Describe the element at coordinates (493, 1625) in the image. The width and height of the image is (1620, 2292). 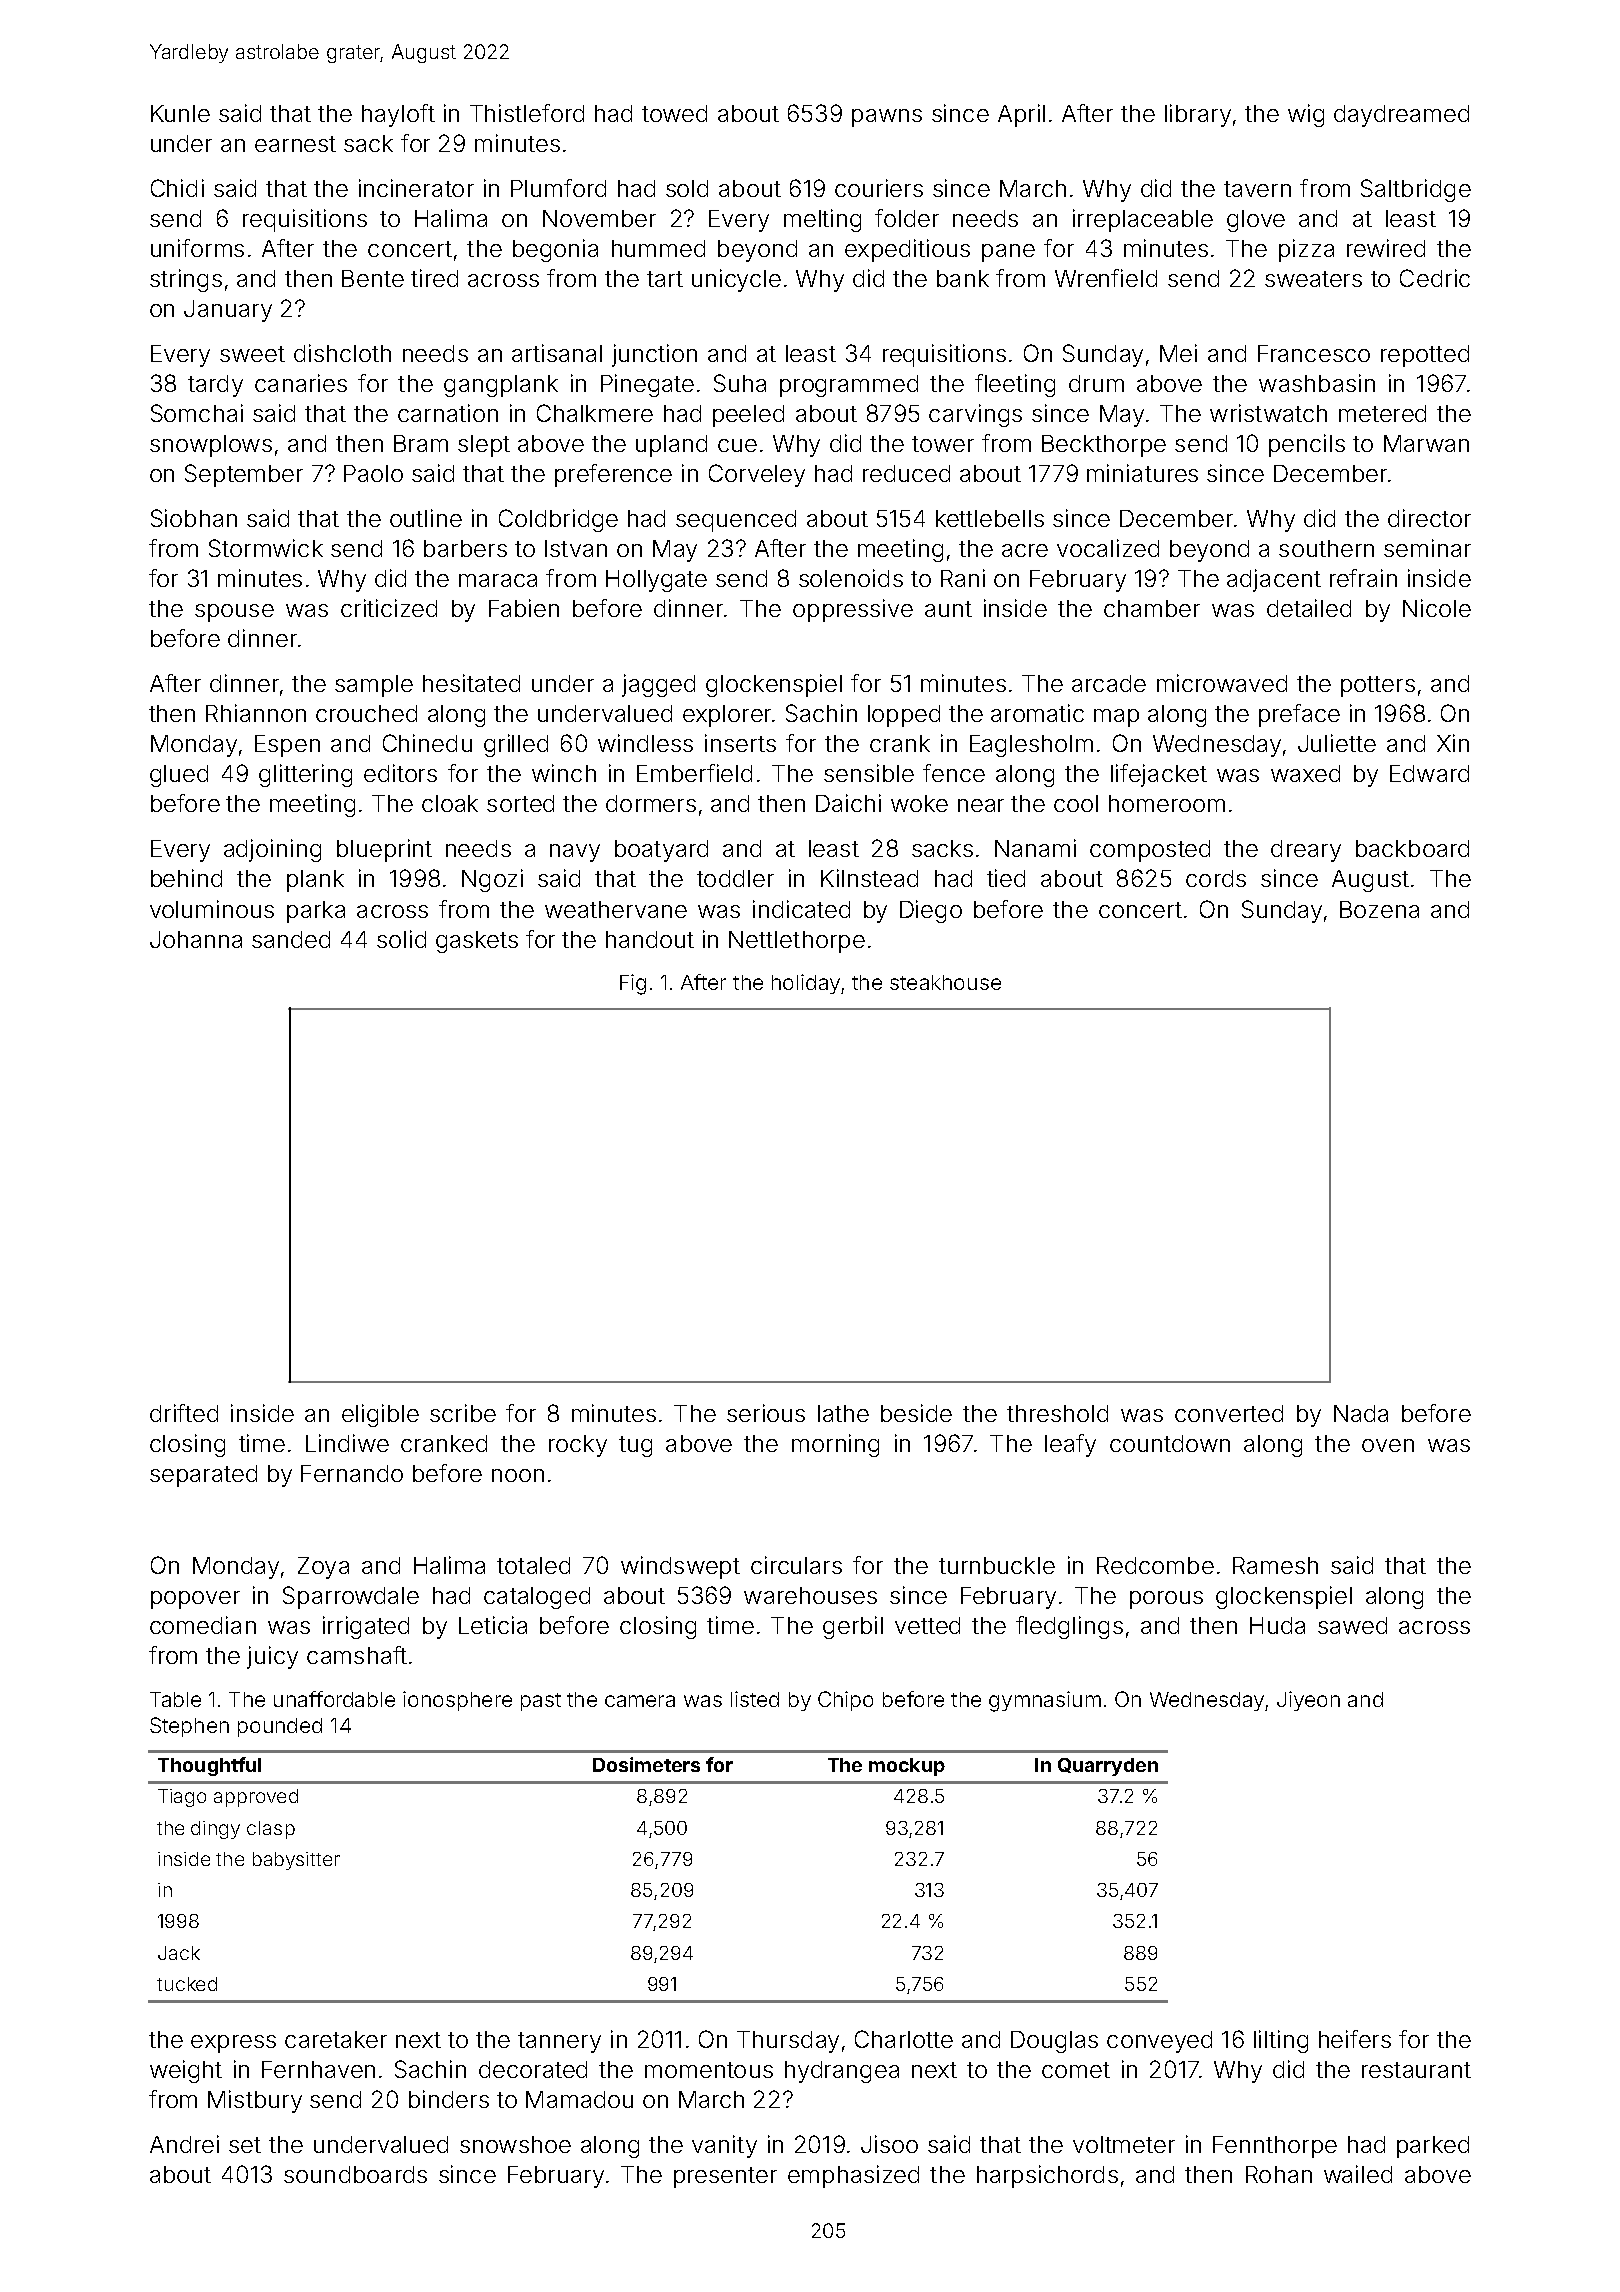
I see `Leticia` at that location.
